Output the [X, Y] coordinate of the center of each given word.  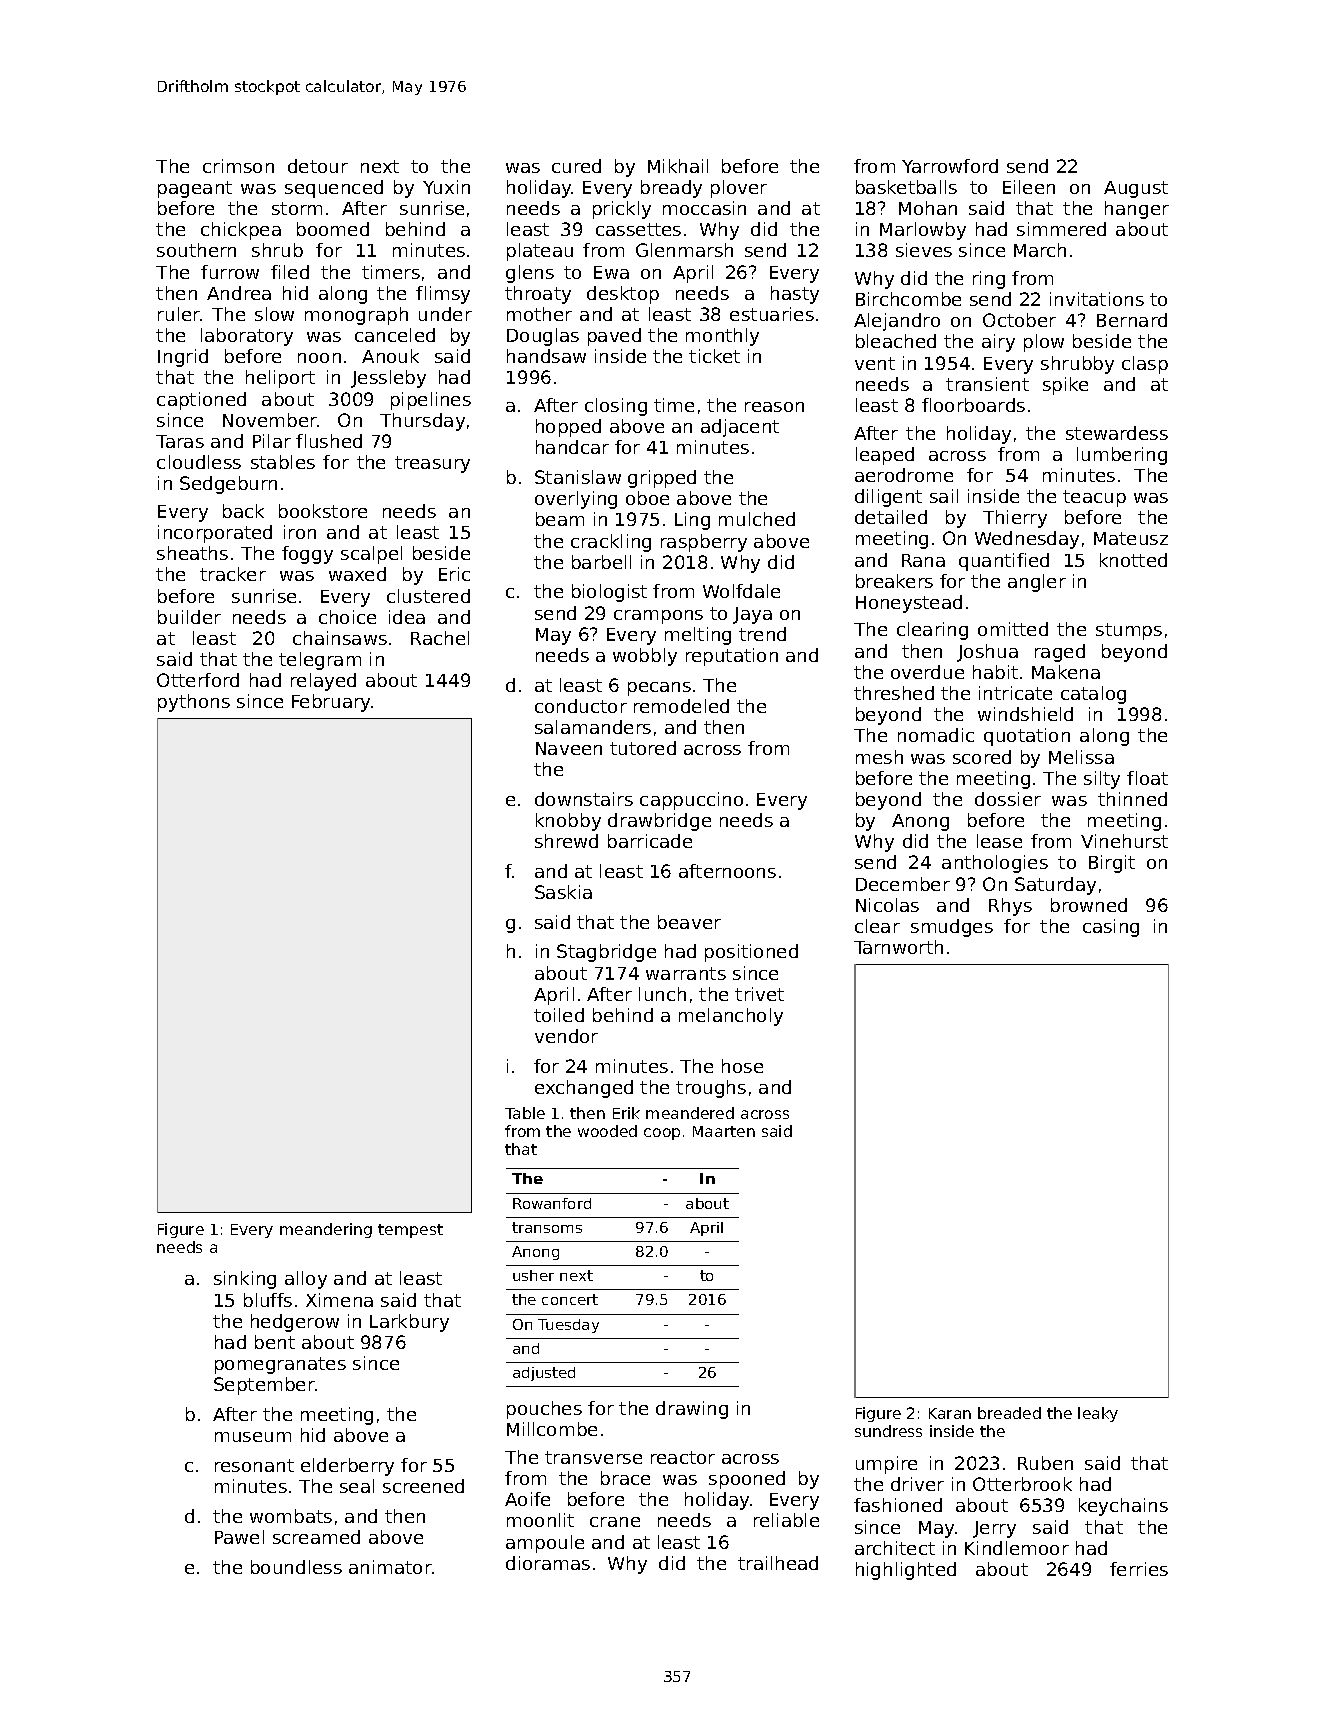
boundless [296, 1567]
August [1136, 189]
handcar [572, 447]
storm [297, 208]
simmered [1061, 229]
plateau [540, 252]
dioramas [548, 1563]
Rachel [440, 638]
